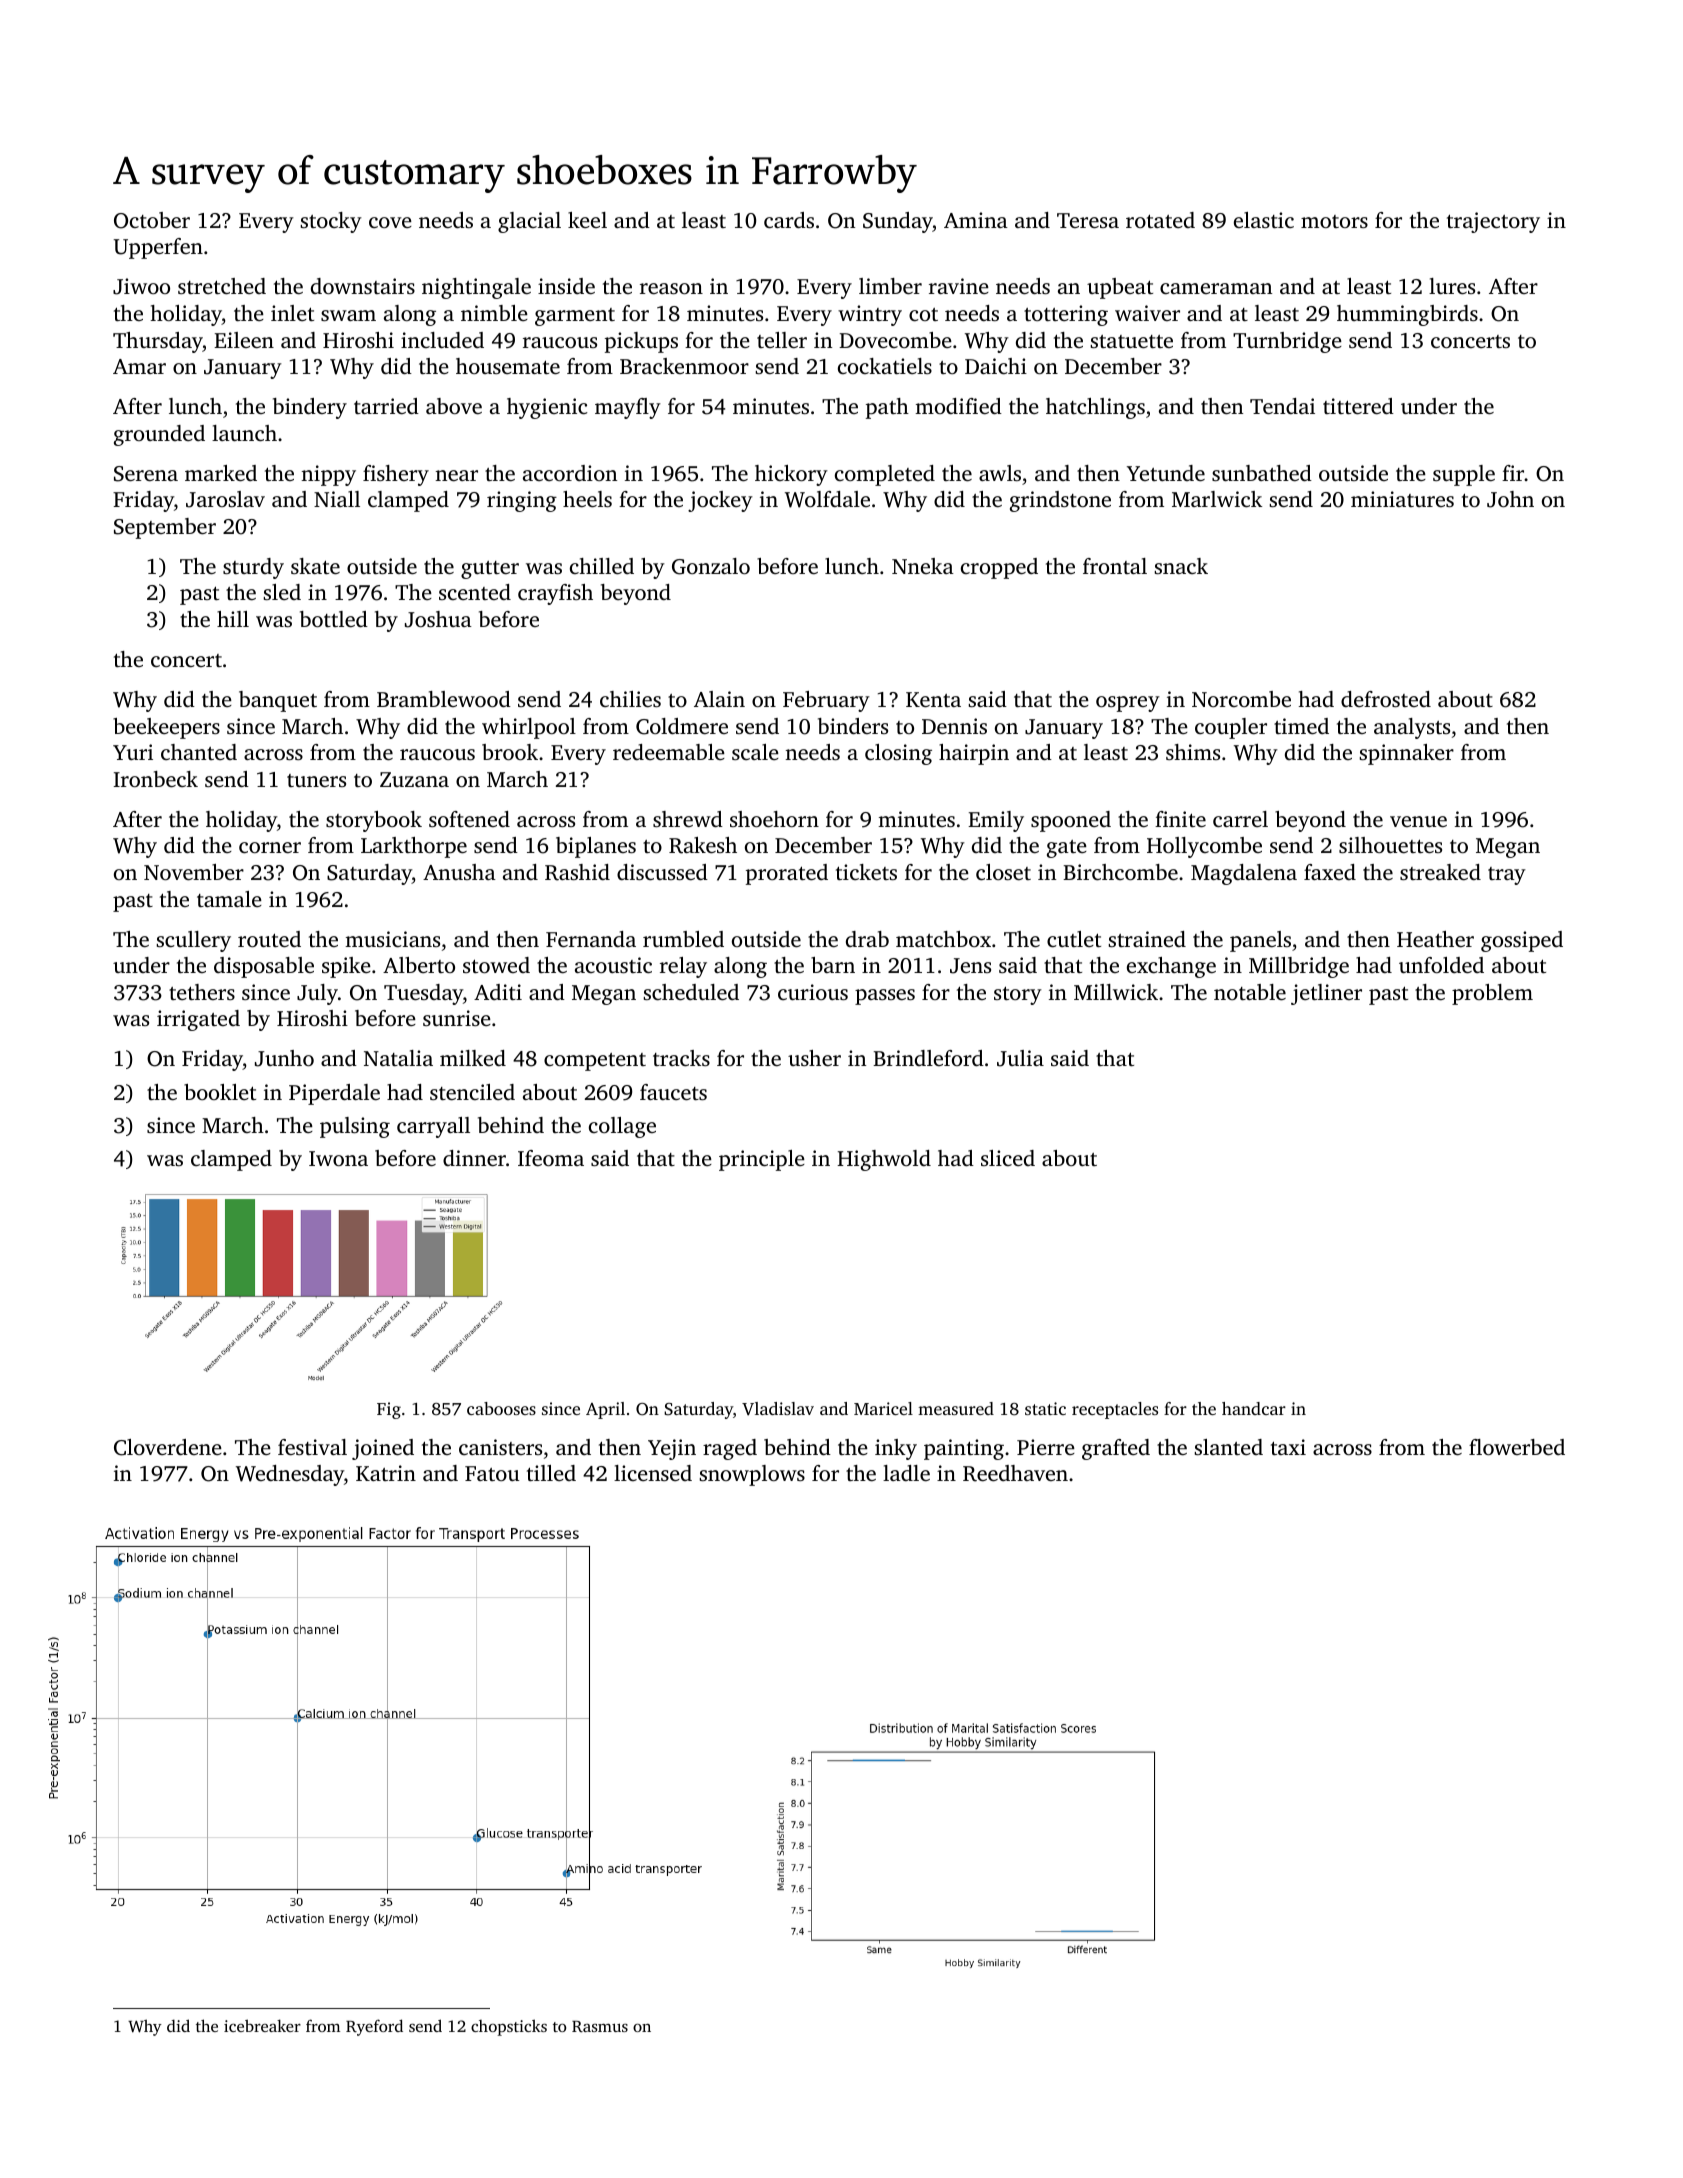 This document has height=2178, width=1683. I want to click on sliced, so click(1008, 1158).
